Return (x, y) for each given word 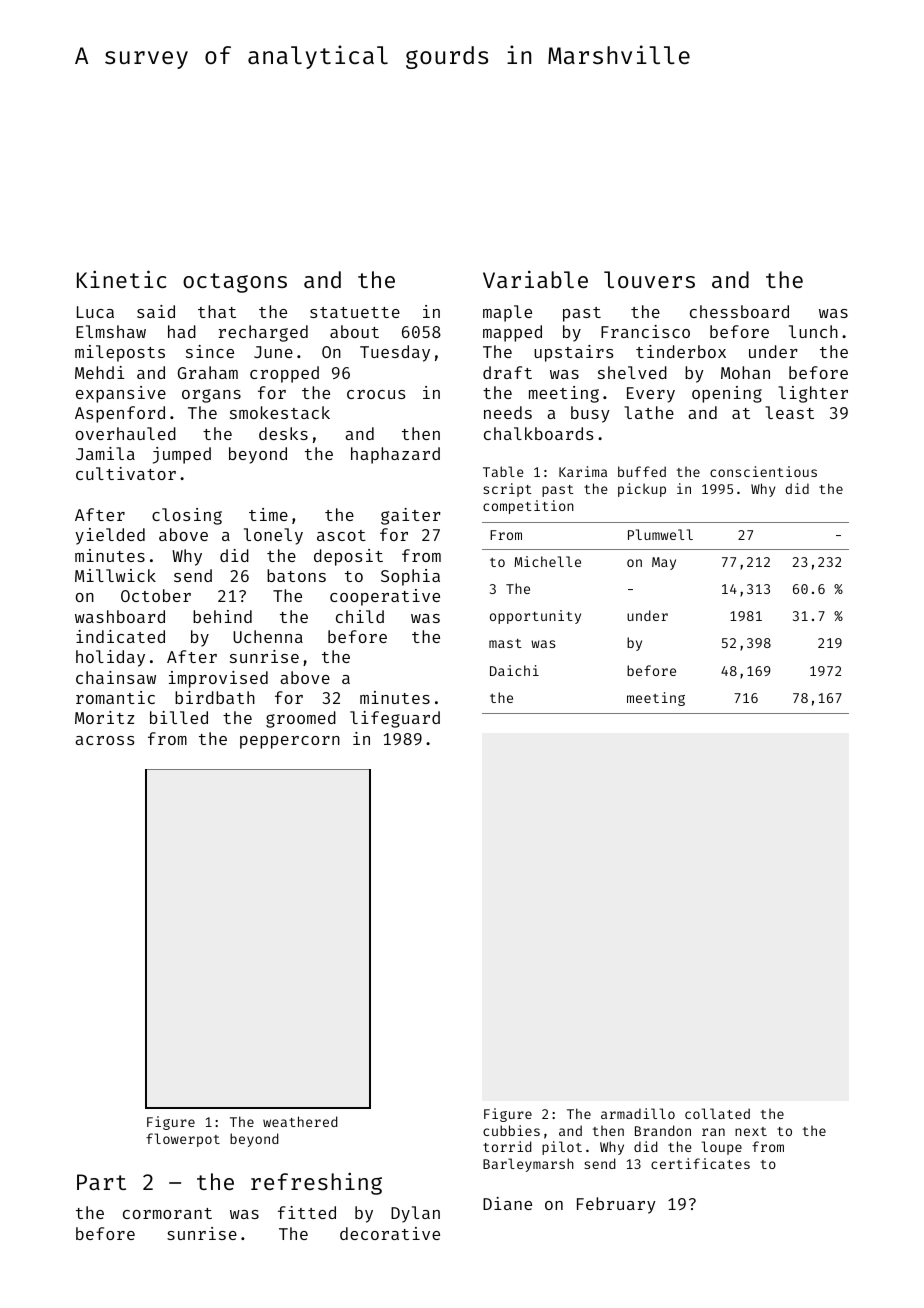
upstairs (574, 353)
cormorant (167, 1213)
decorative (390, 1233)
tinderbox (681, 351)
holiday (110, 658)
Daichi (514, 670)
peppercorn (290, 742)
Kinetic (122, 279)
